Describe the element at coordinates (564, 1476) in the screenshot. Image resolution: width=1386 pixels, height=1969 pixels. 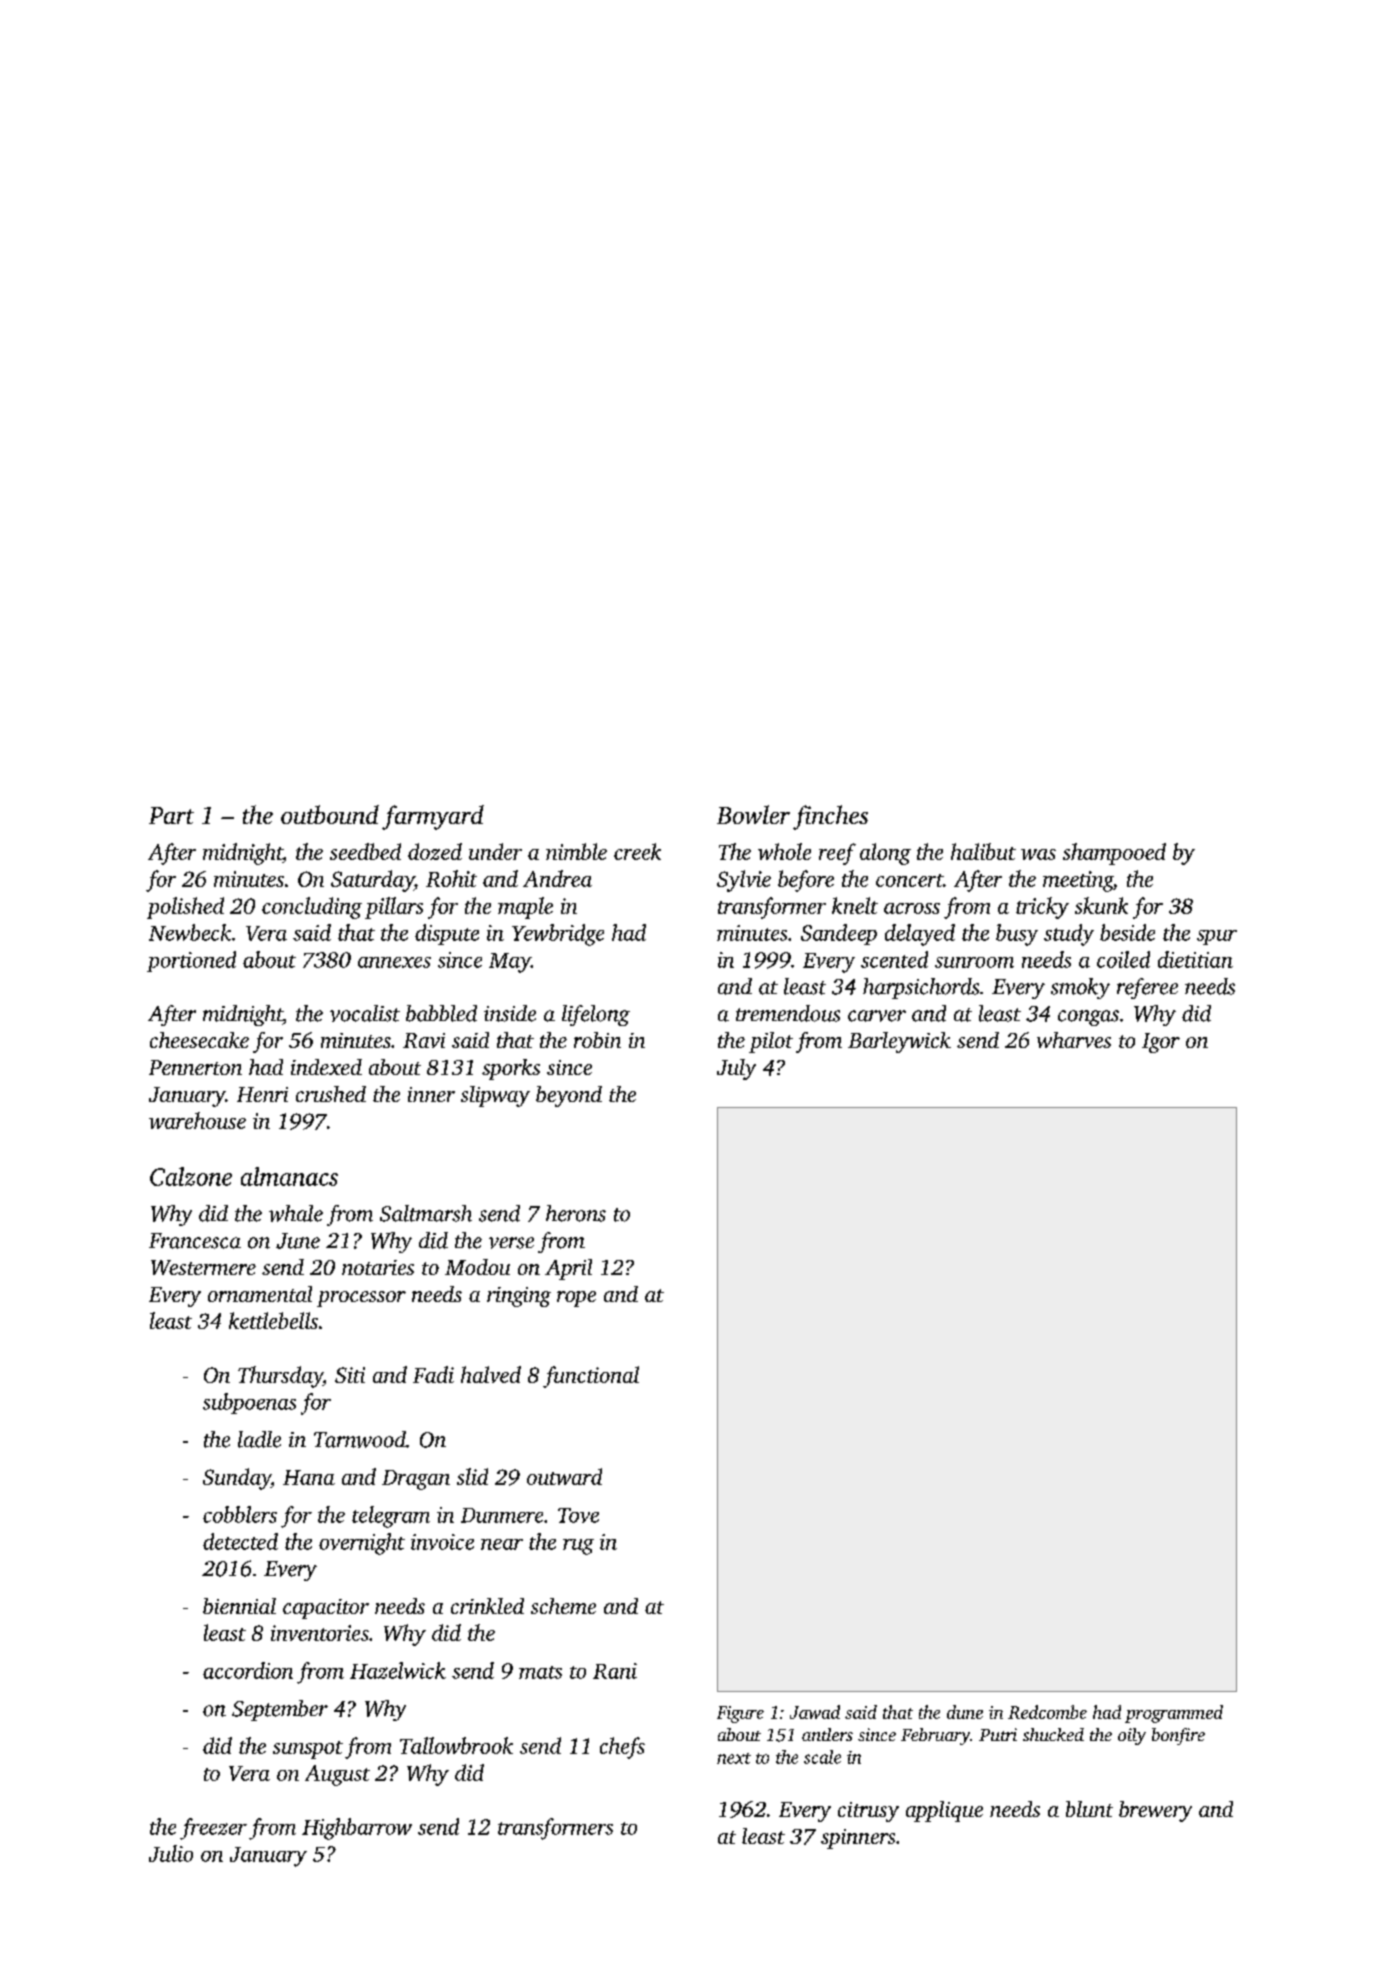
I see `outward` at that location.
